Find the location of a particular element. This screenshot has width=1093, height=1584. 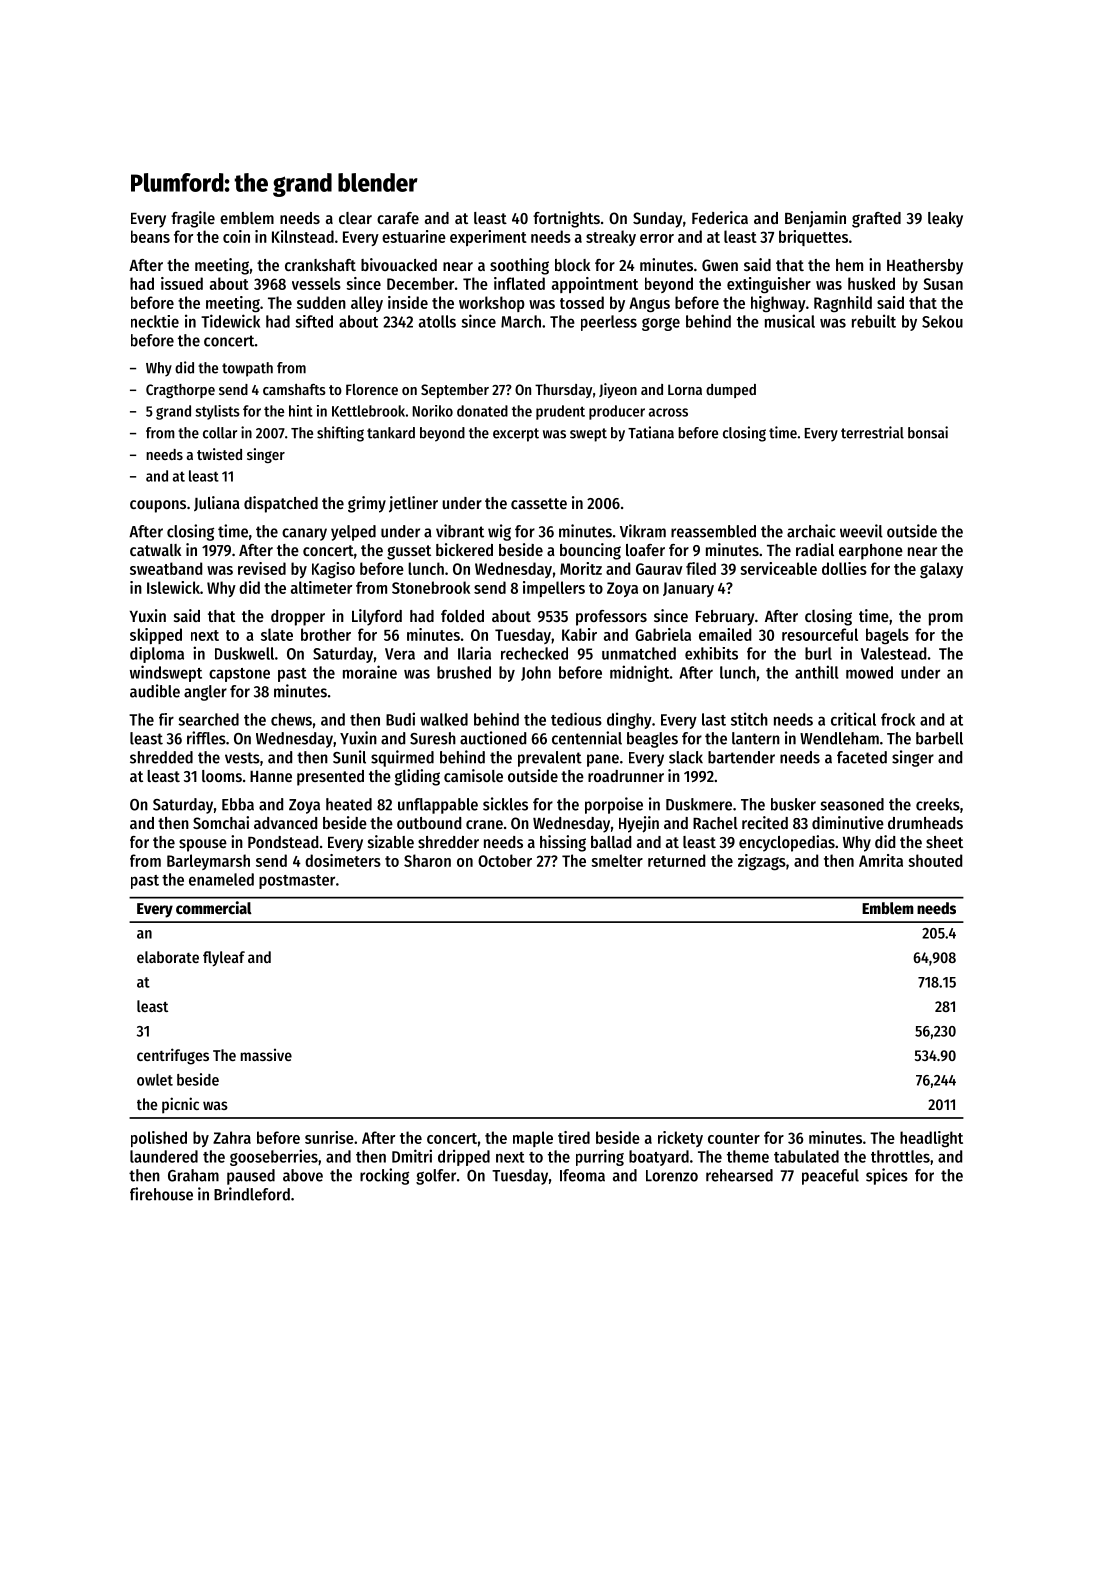

Juliana is located at coordinates (217, 503).
